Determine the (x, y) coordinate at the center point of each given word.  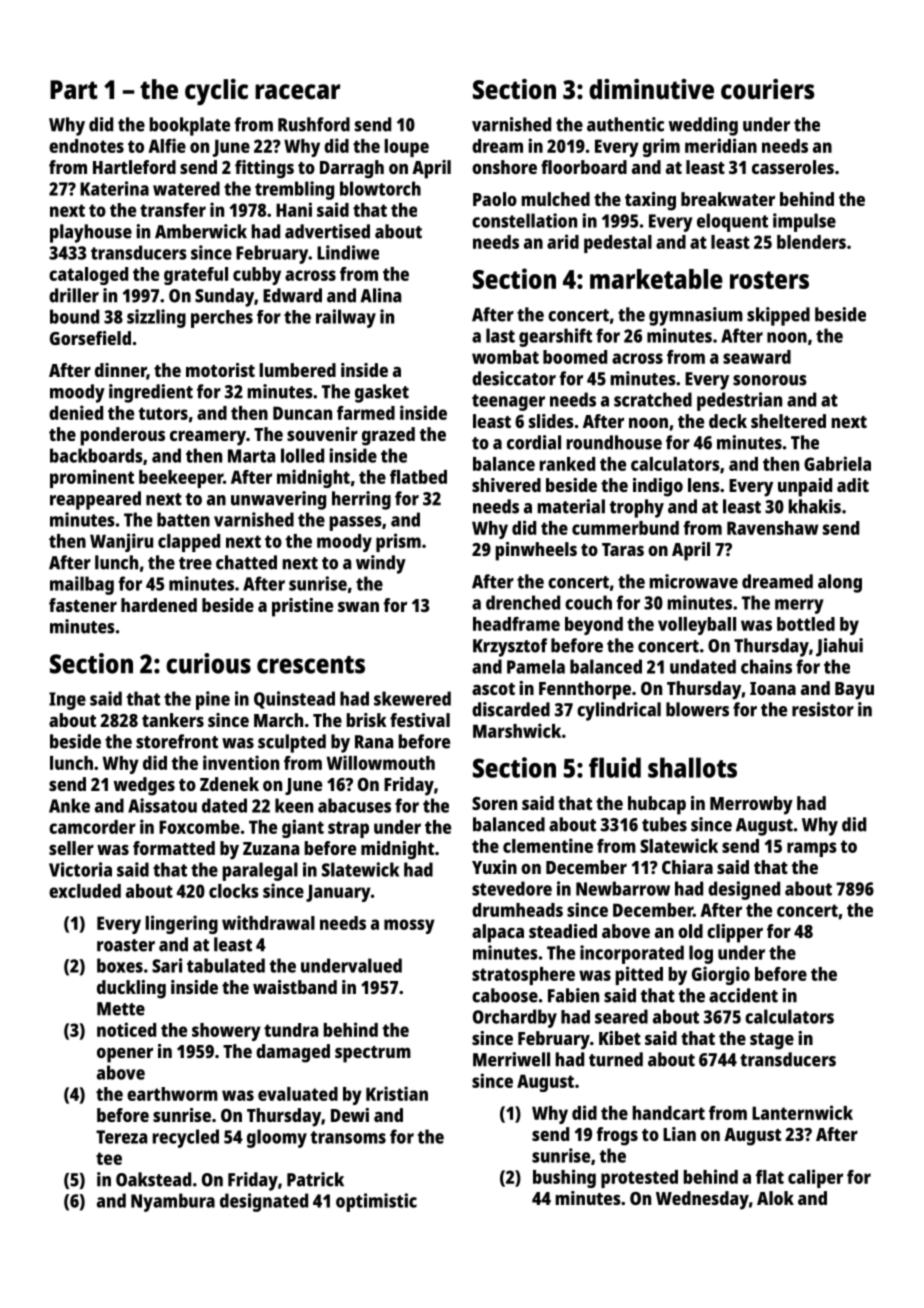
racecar (297, 91)
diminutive (651, 89)
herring (361, 500)
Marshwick (517, 730)
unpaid (805, 487)
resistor (823, 709)
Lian (679, 1134)
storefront (177, 741)
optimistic (376, 1202)
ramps (812, 849)
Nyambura (173, 1202)
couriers (768, 89)
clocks (234, 891)
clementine (548, 845)
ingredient (151, 393)
